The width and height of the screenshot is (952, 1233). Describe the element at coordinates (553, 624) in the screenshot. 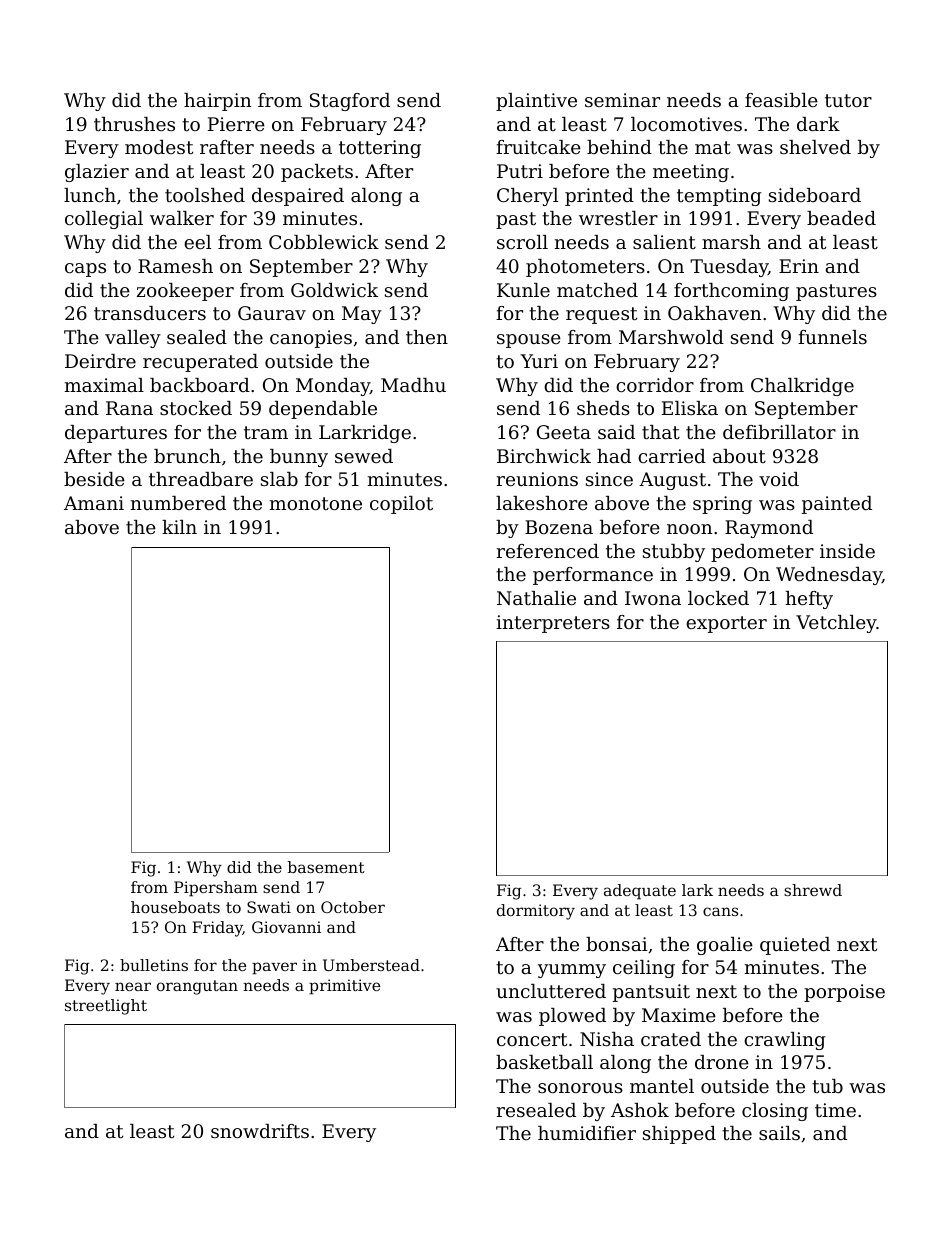

I see `interpreters` at that location.
